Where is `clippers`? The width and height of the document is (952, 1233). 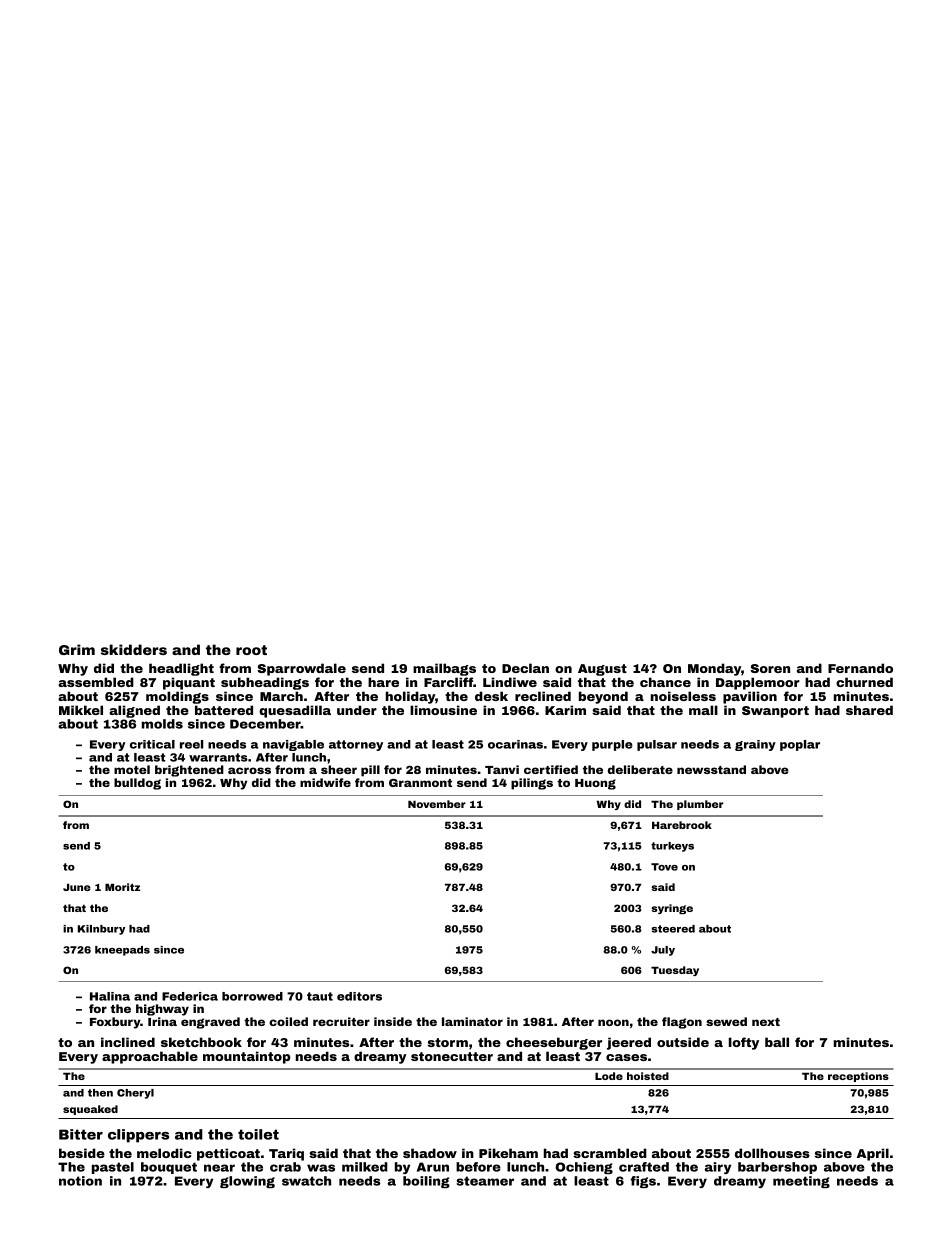 clippers is located at coordinates (138, 1136).
